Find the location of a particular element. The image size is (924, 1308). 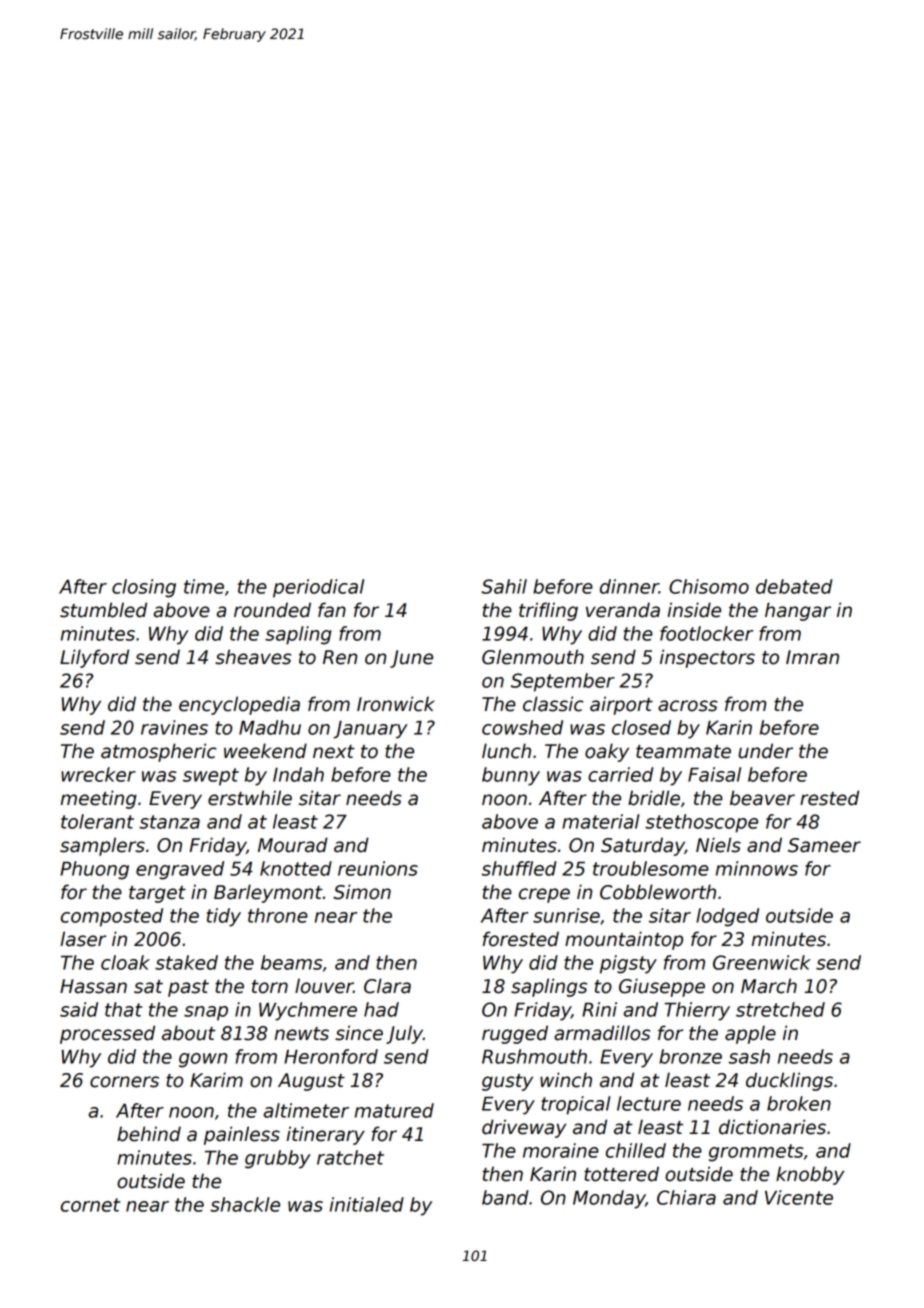

September is located at coordinates (563, 682).
